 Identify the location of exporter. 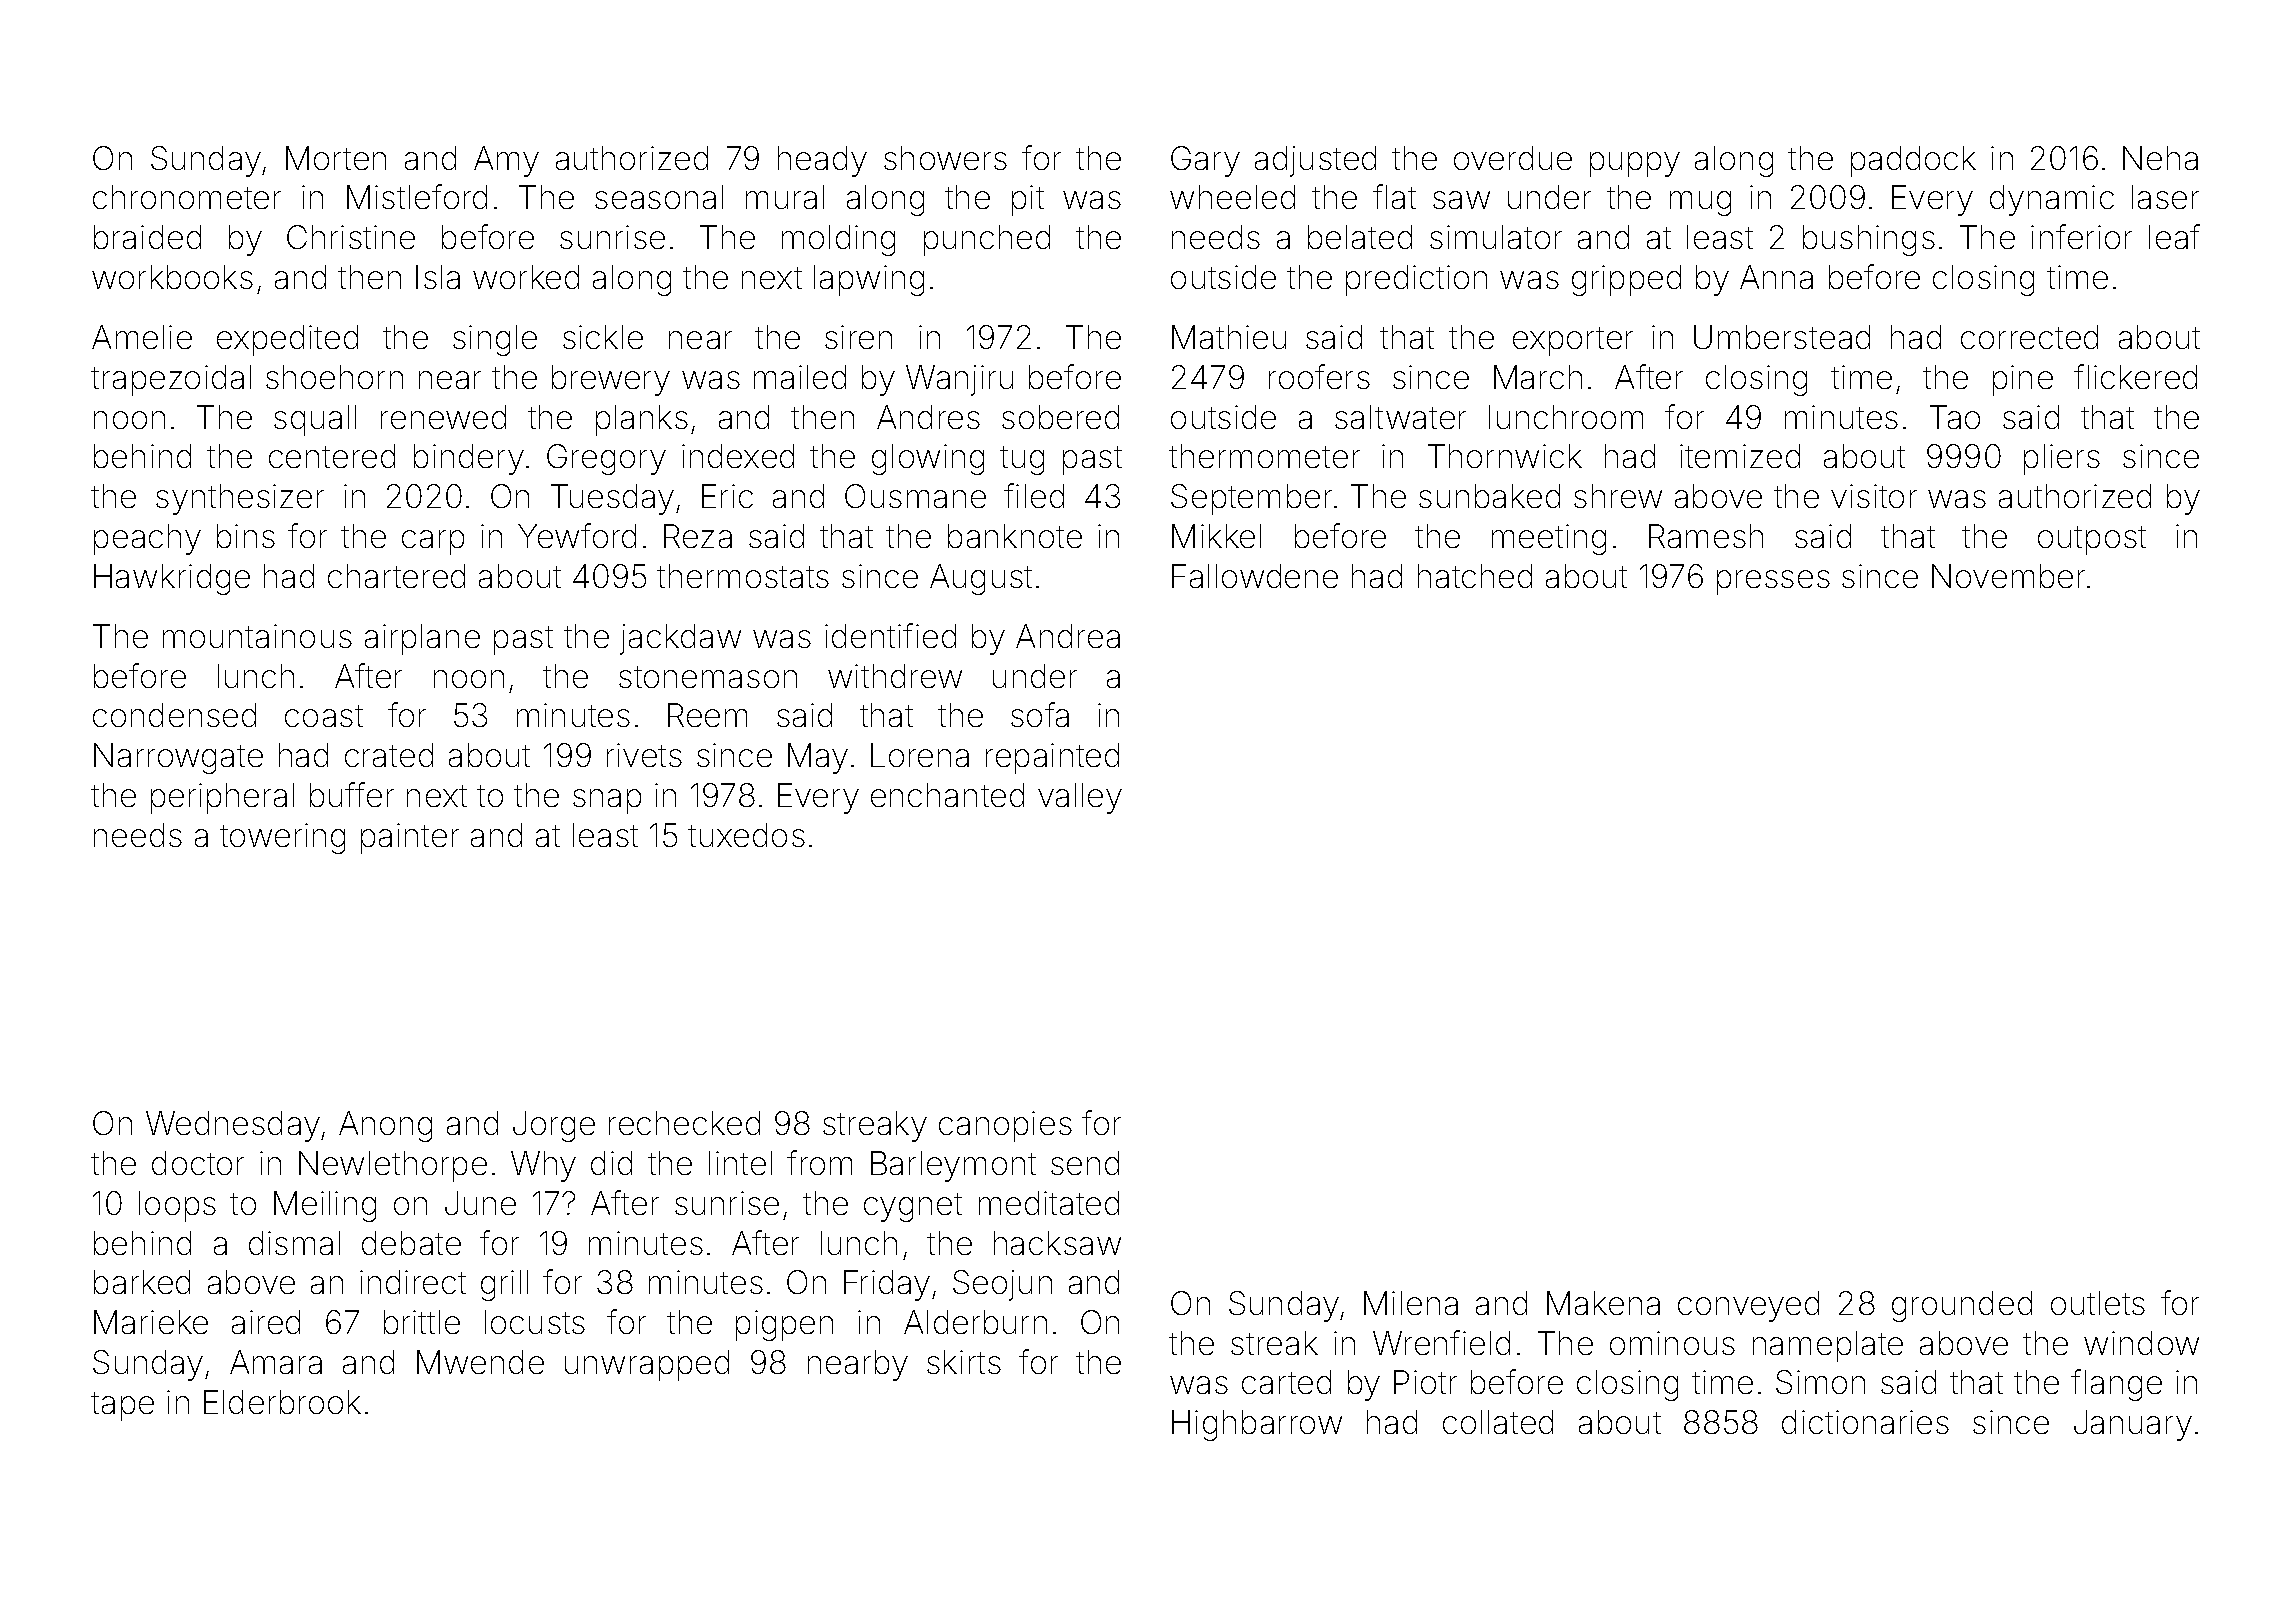
(1573, 341).
